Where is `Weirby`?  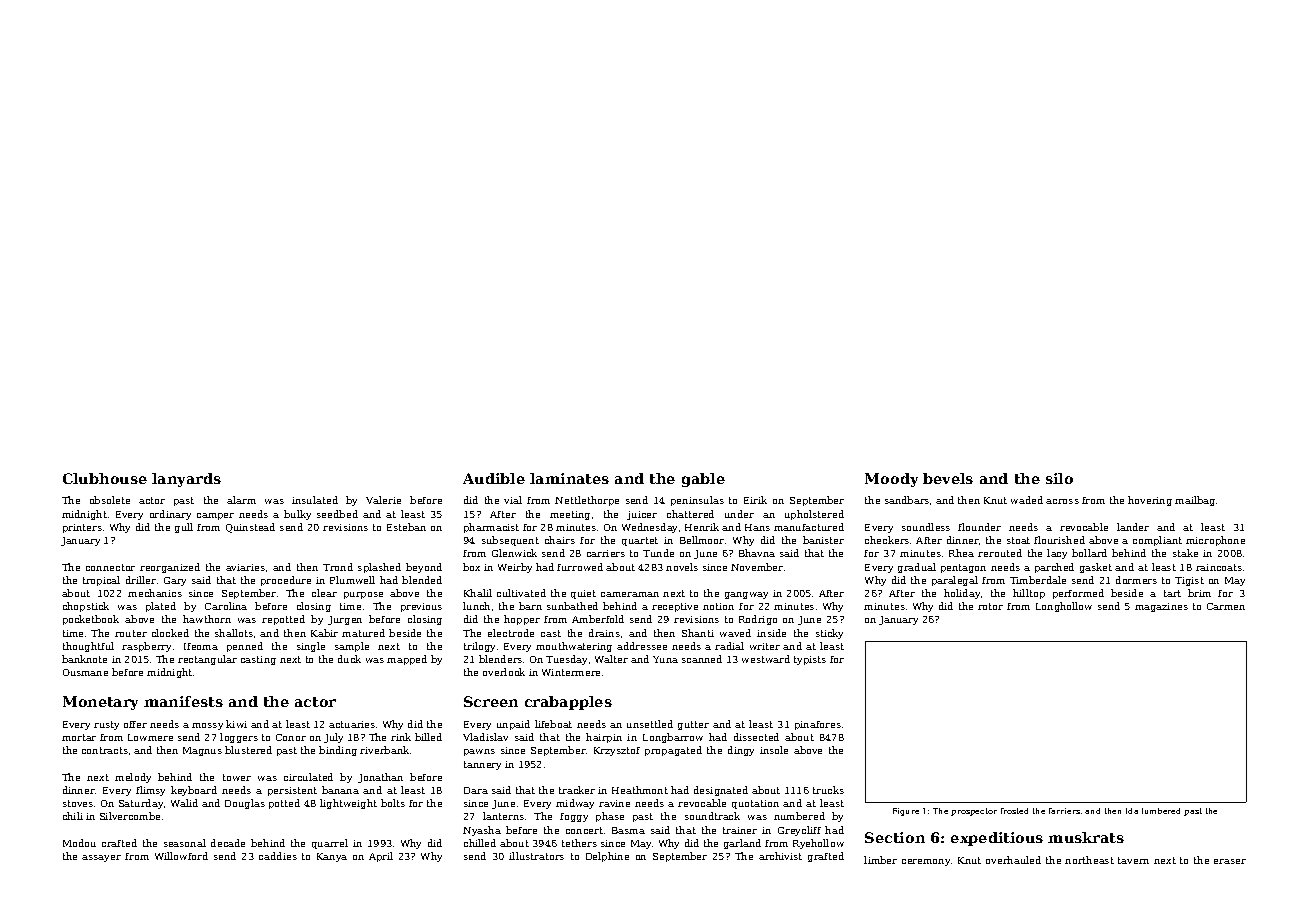 Weirby is located at coordinates (515, 568).
